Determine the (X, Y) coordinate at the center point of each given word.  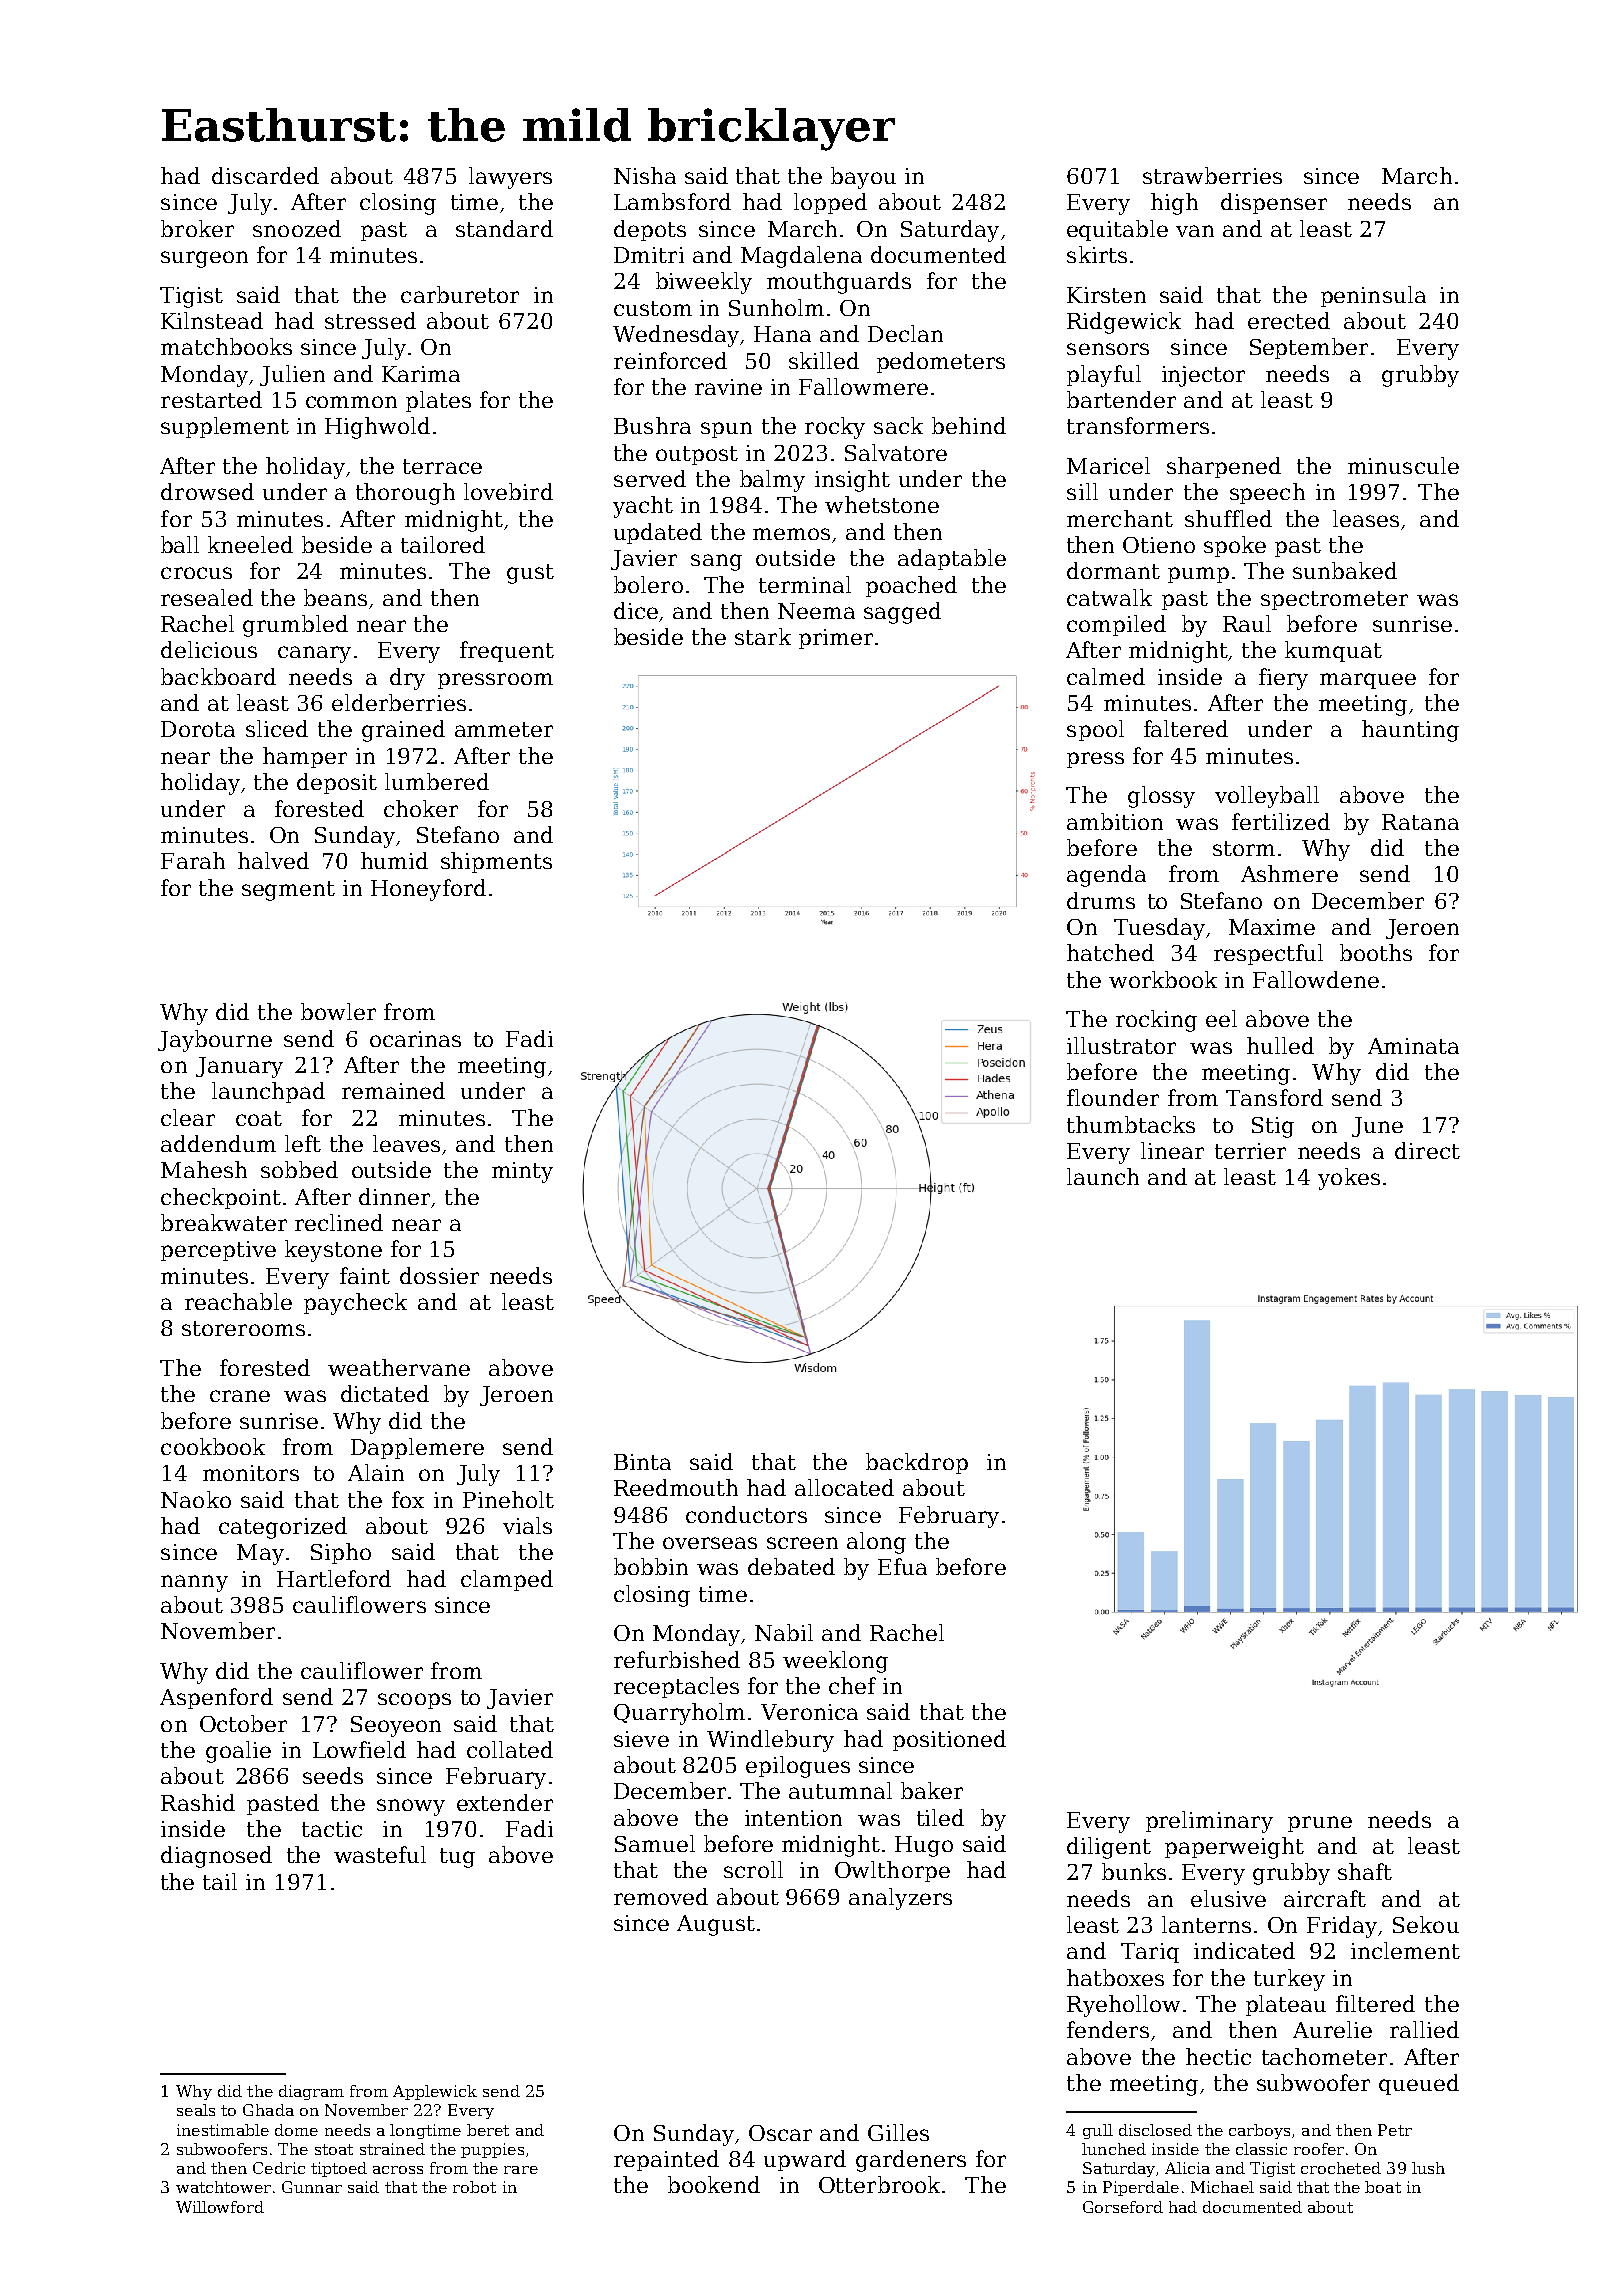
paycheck (355, 1304)
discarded (265, 175)
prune (1320, 1824)
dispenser (1274, 203)
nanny (194, 1583)
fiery (1283, 679)
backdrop (917, 1463)
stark (763, 636)
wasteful (380, 1854)
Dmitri (649, 255)
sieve (641, 1739)
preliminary (1209, 1822)
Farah (193, 860)
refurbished (677, 1659)
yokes (1349, 1179)
